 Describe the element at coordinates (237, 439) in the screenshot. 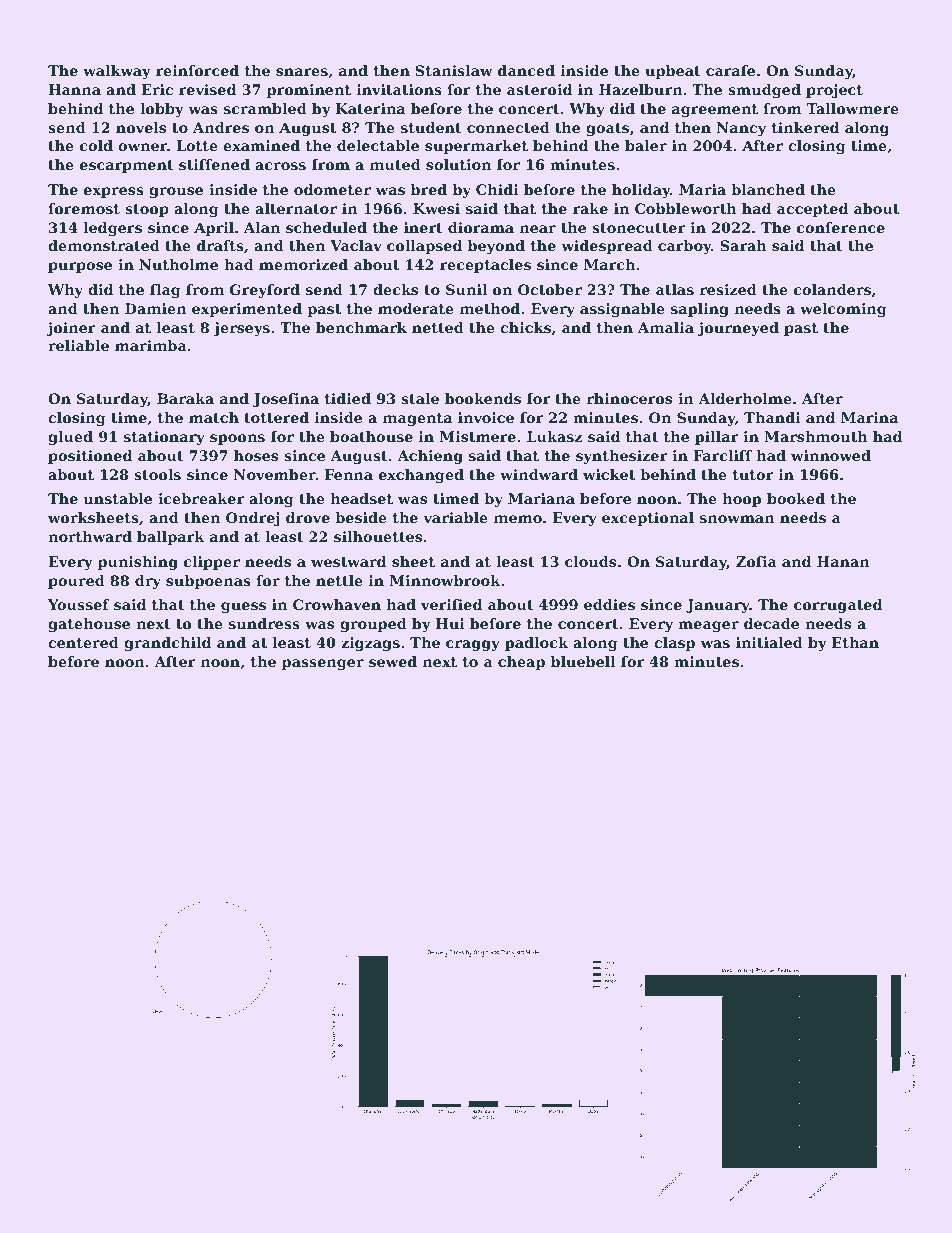

I see `spoons` at that location.
